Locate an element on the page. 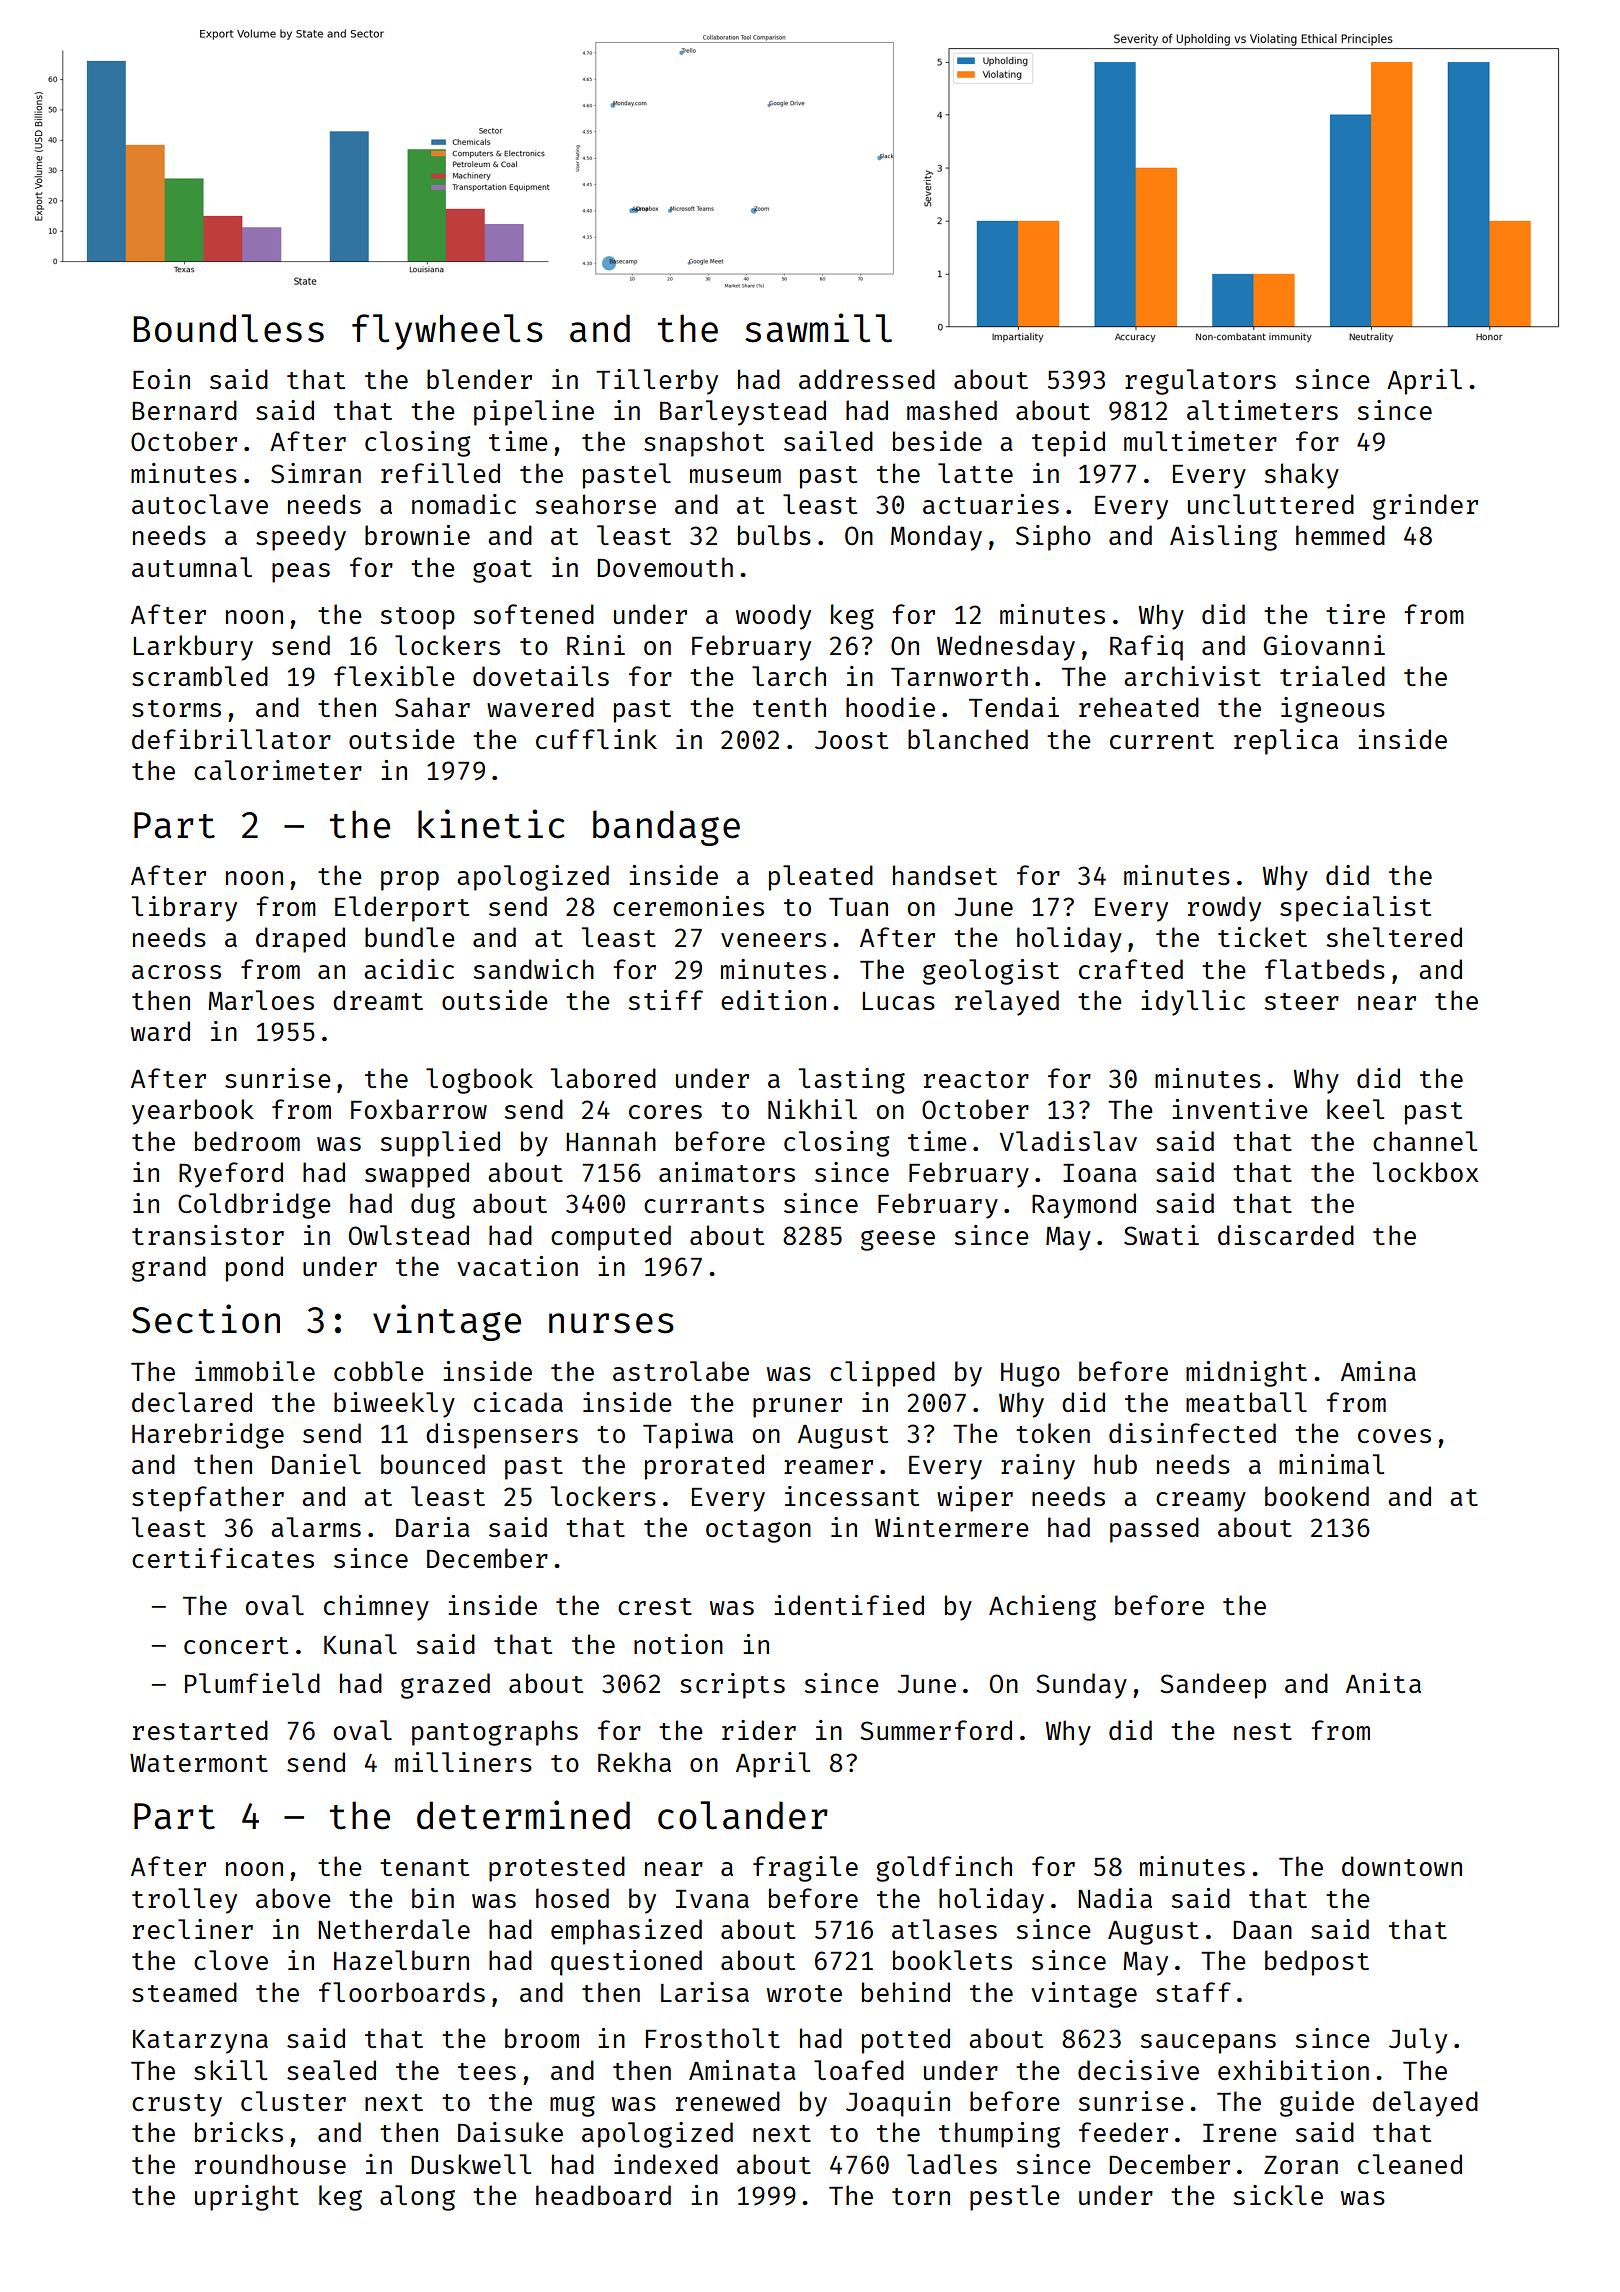  Vladislav is located at coordinates (1068, 1141).
